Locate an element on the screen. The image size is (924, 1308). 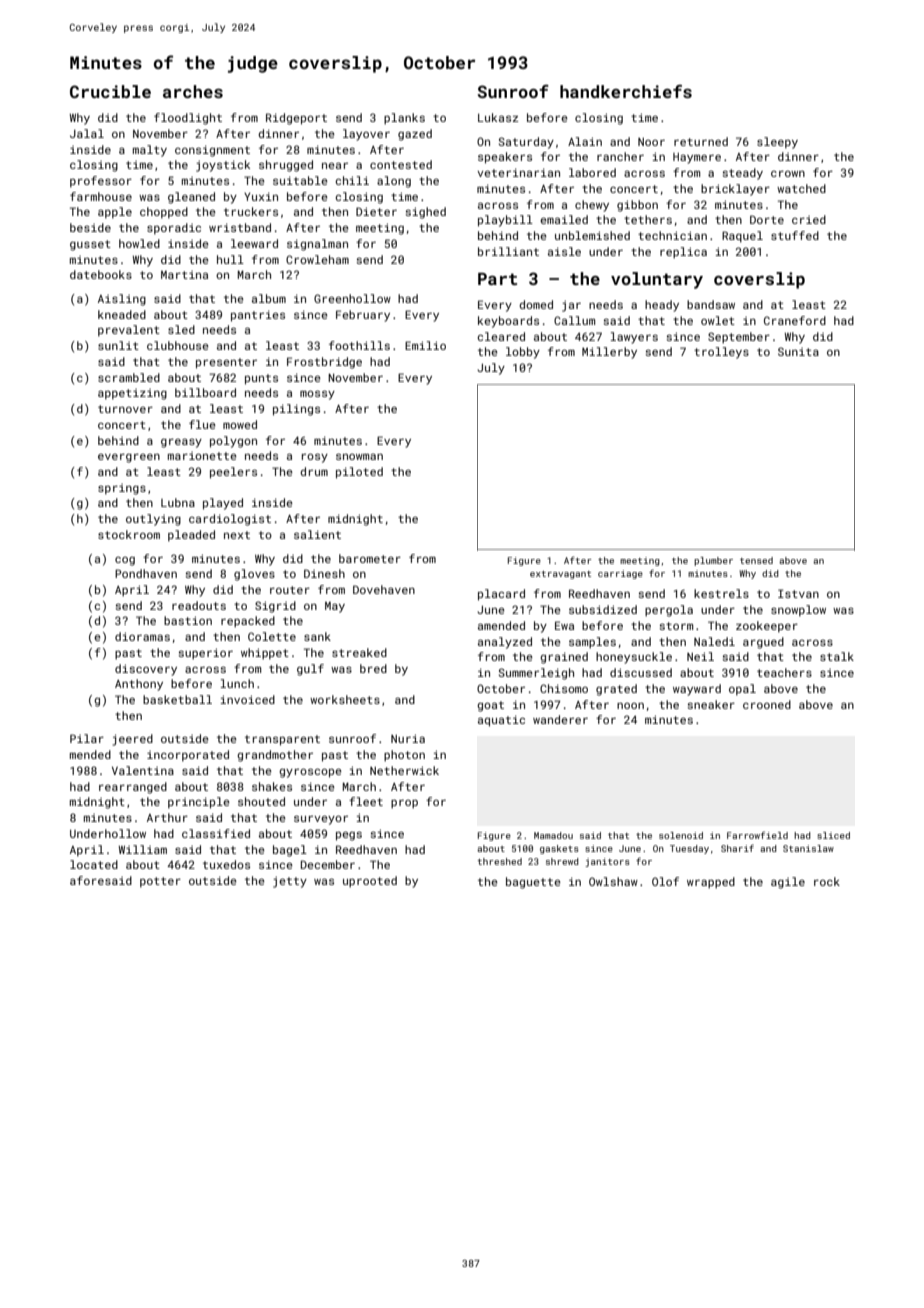
salient is located at coordinates (317, 534).
